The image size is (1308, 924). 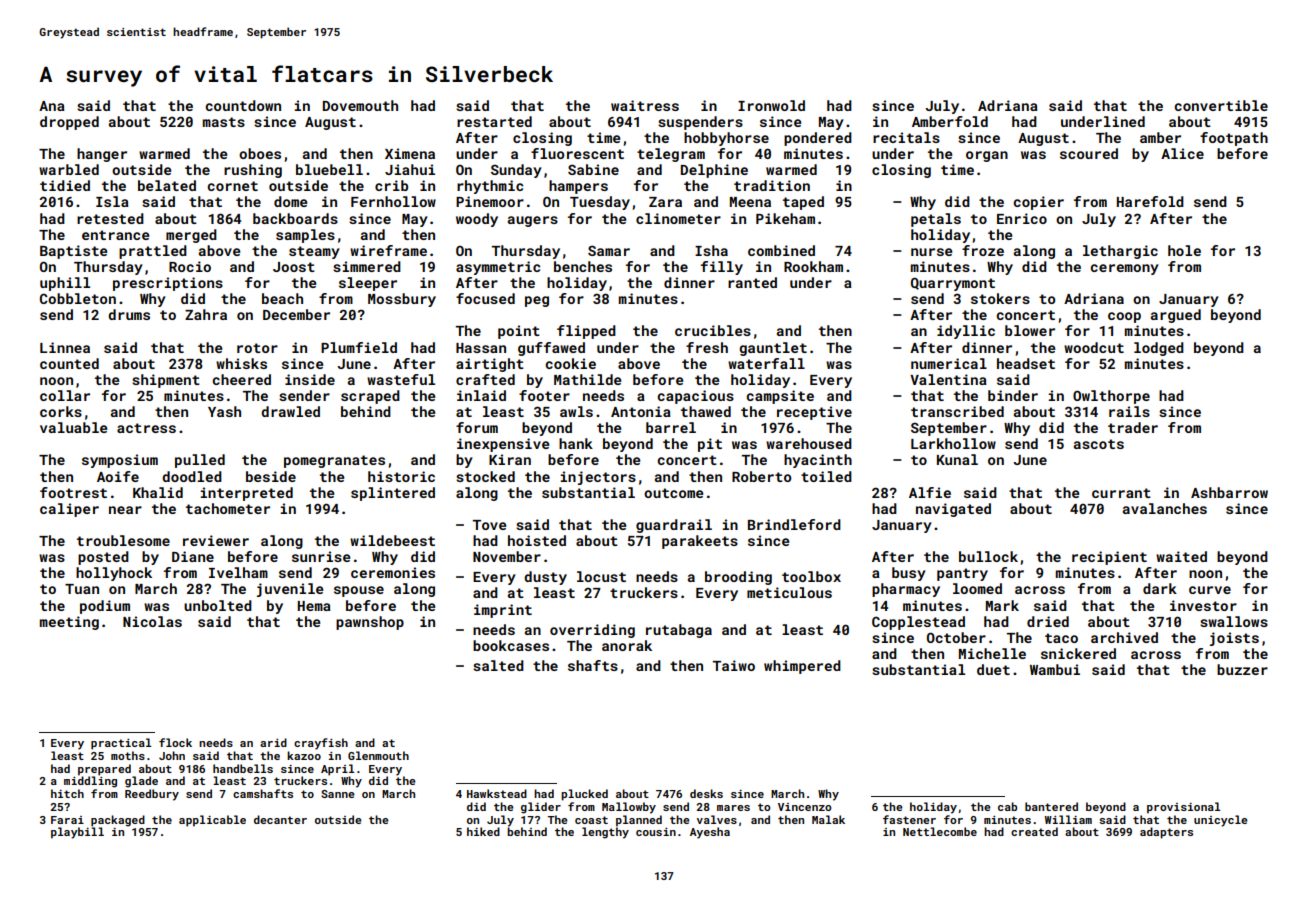 I want to click on Ashbarrow, so click(x=1229, y=492).
